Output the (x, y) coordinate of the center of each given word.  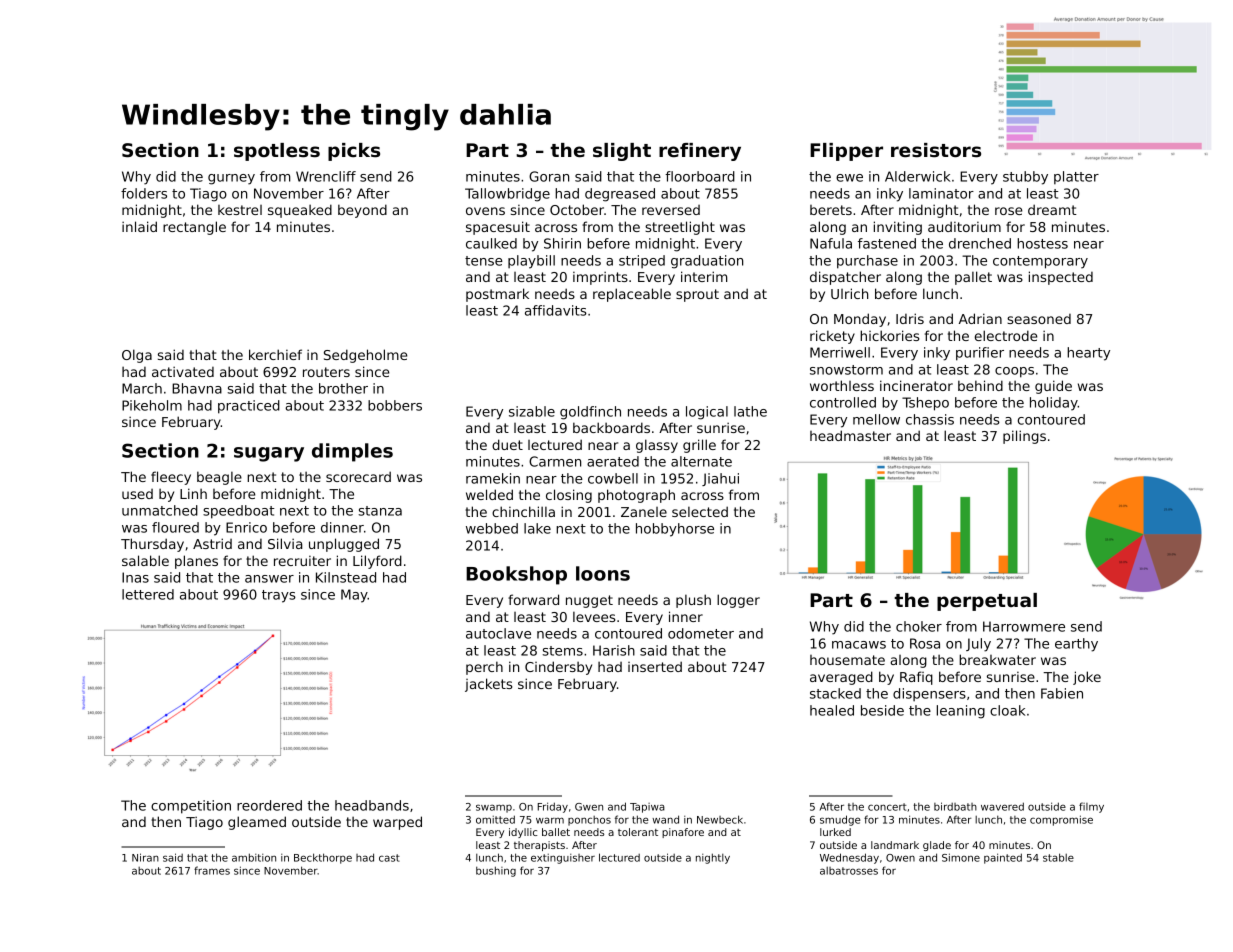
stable (1058, 857)
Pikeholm (152, 405)
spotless (277, 152)
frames (212, 870)
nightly (713, 858)
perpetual (987, 602)
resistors (936, 150)
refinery (700, 152)
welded (489, 494)
